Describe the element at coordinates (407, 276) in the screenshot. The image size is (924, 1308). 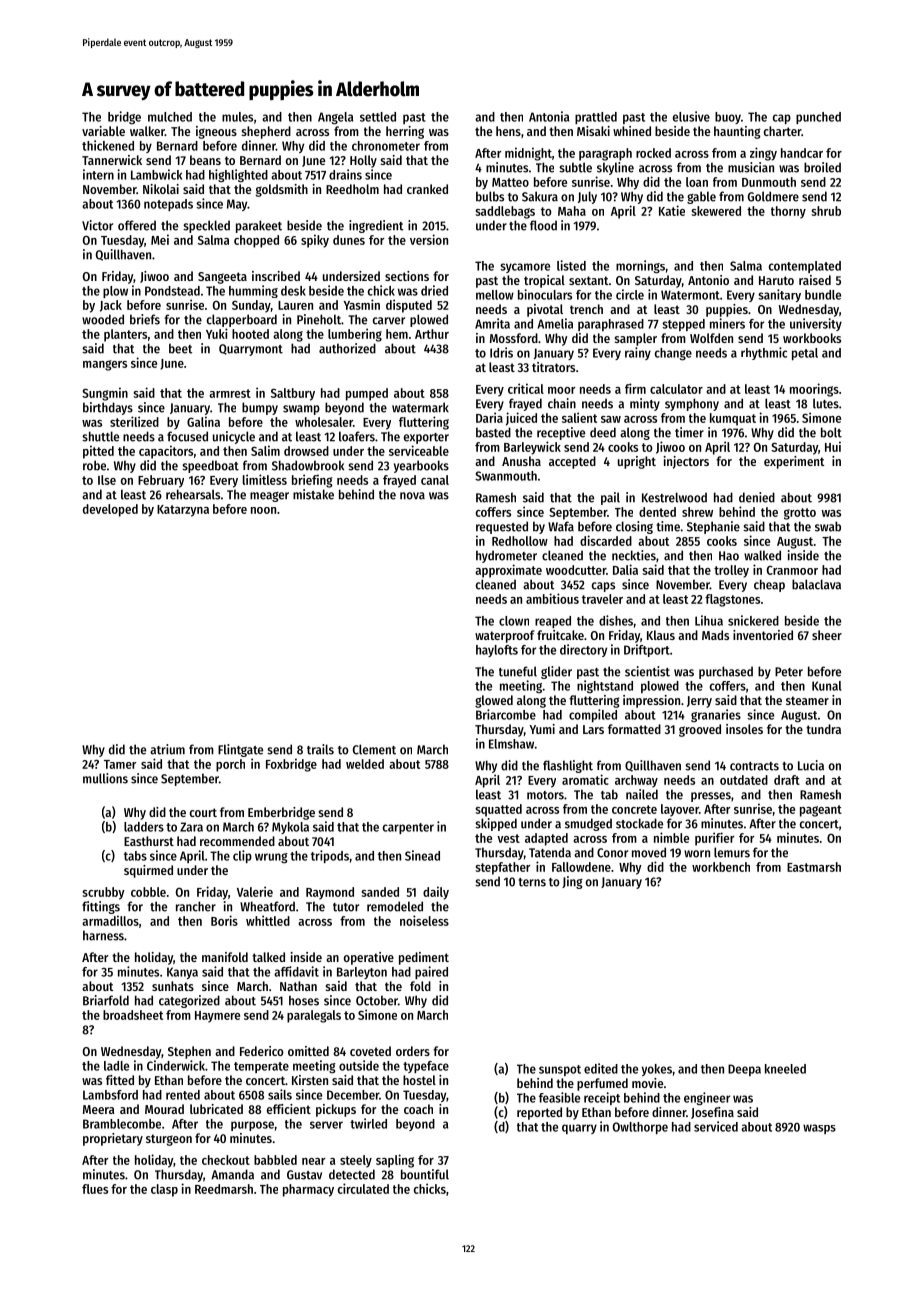
I see `sections` at that location.
